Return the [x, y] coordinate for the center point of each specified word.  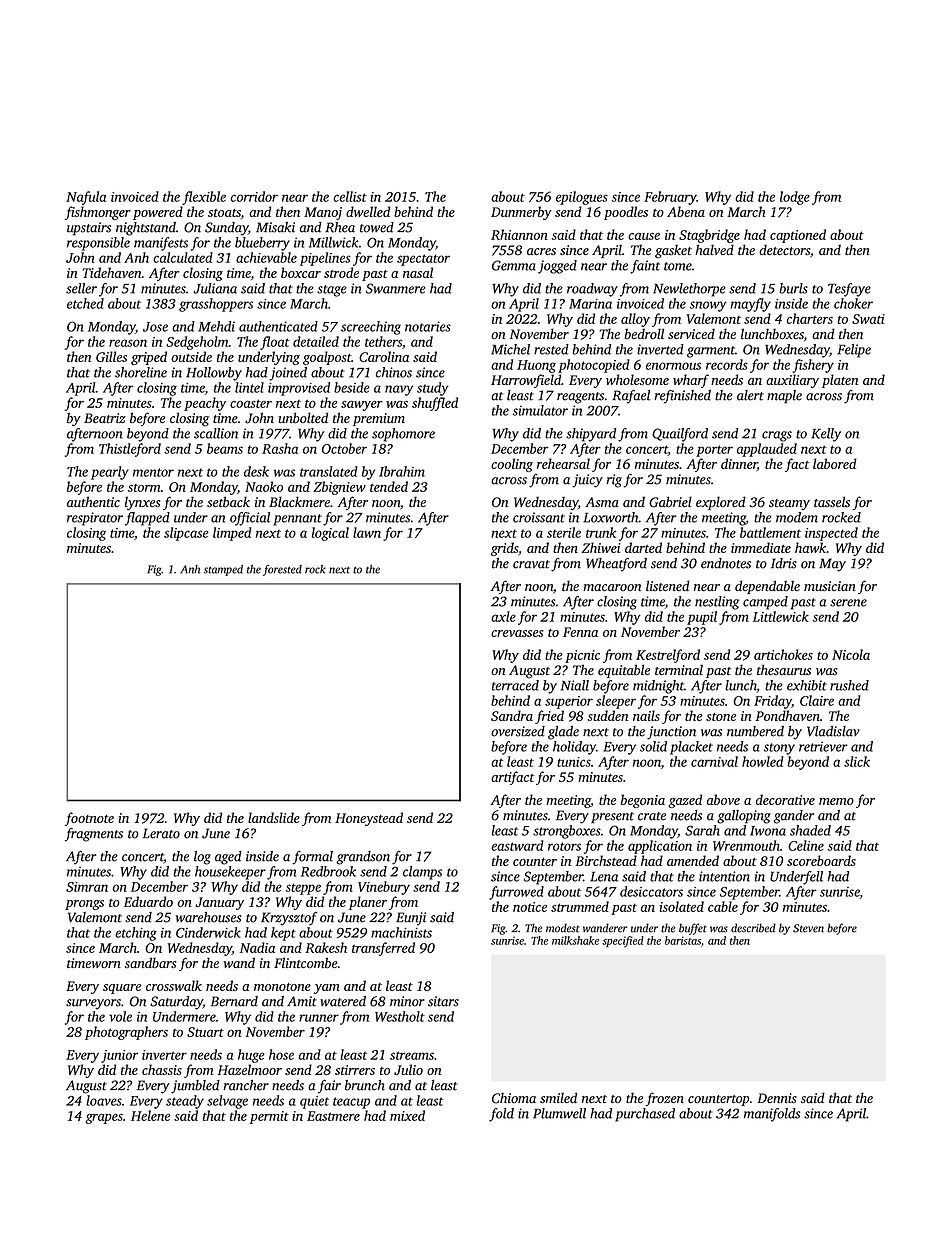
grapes [104, 1118]
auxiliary [792, 381]
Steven [808, 928]
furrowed [516, 893]
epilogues [582, 198]
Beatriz [105, 418]
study [432, 389]
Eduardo [148, 901]
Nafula [86, 198]
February [670, 198]
